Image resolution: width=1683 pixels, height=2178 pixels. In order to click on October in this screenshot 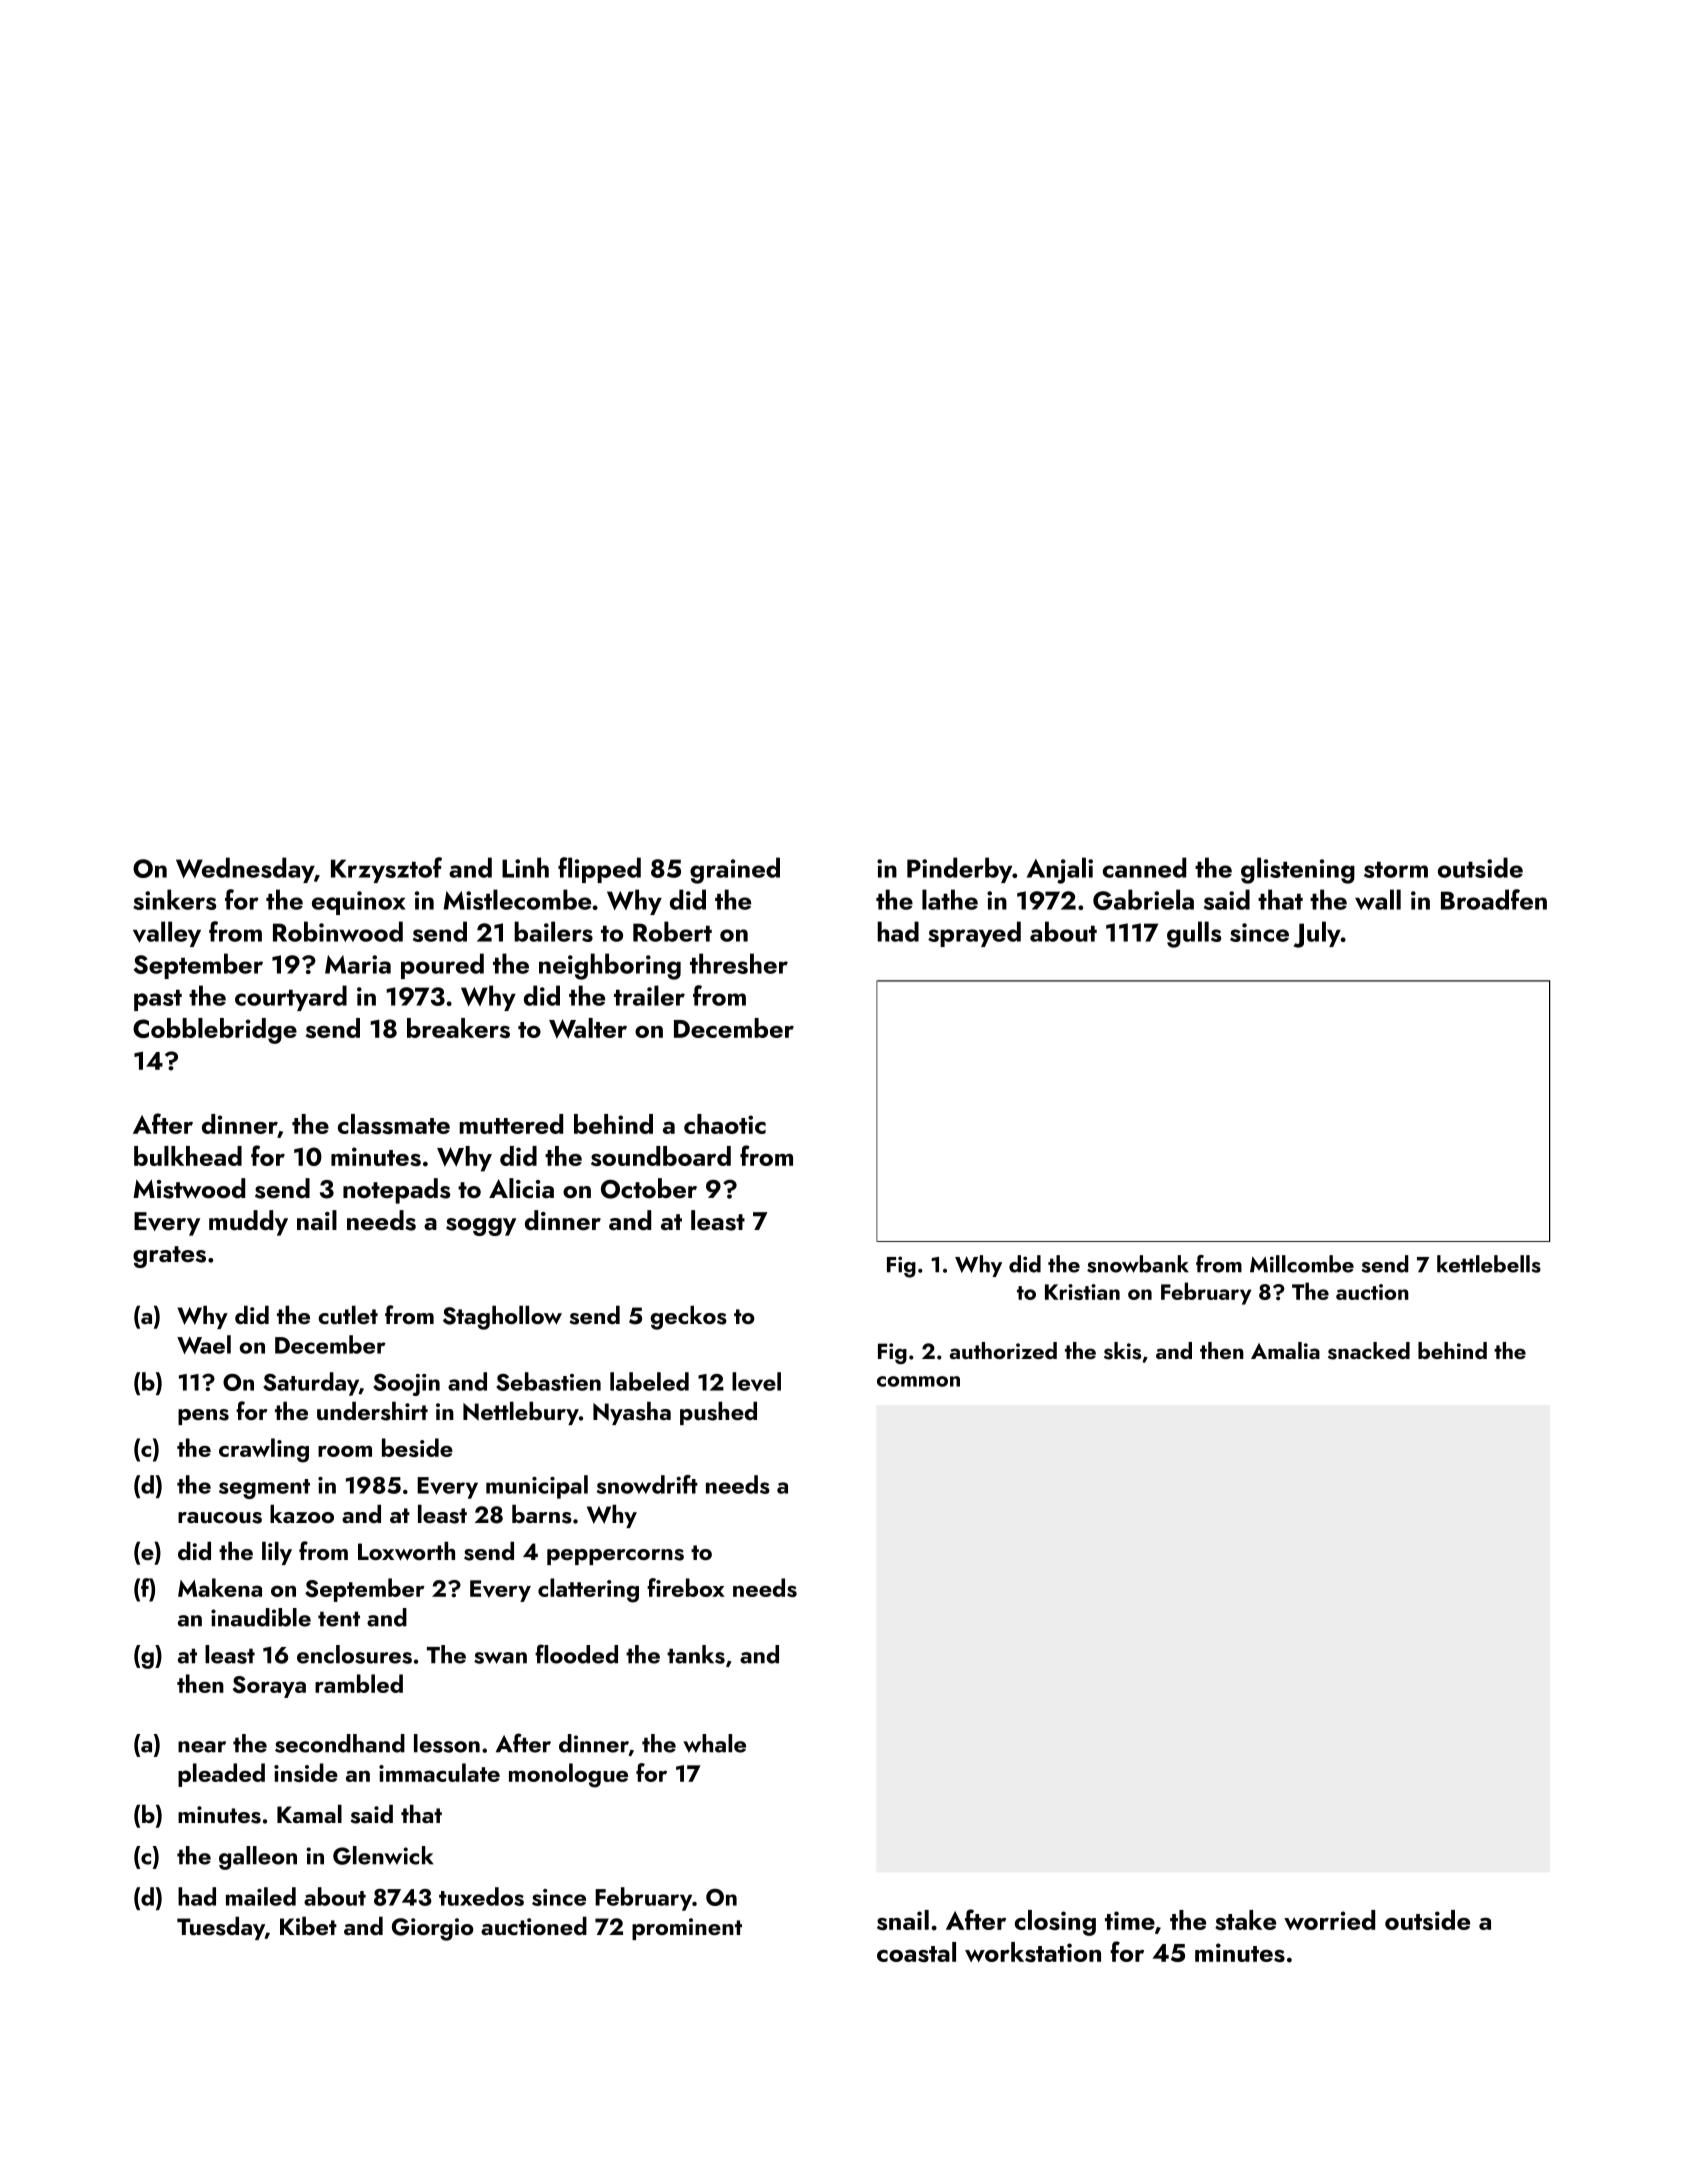, I will do `click(649, 1188)`.
